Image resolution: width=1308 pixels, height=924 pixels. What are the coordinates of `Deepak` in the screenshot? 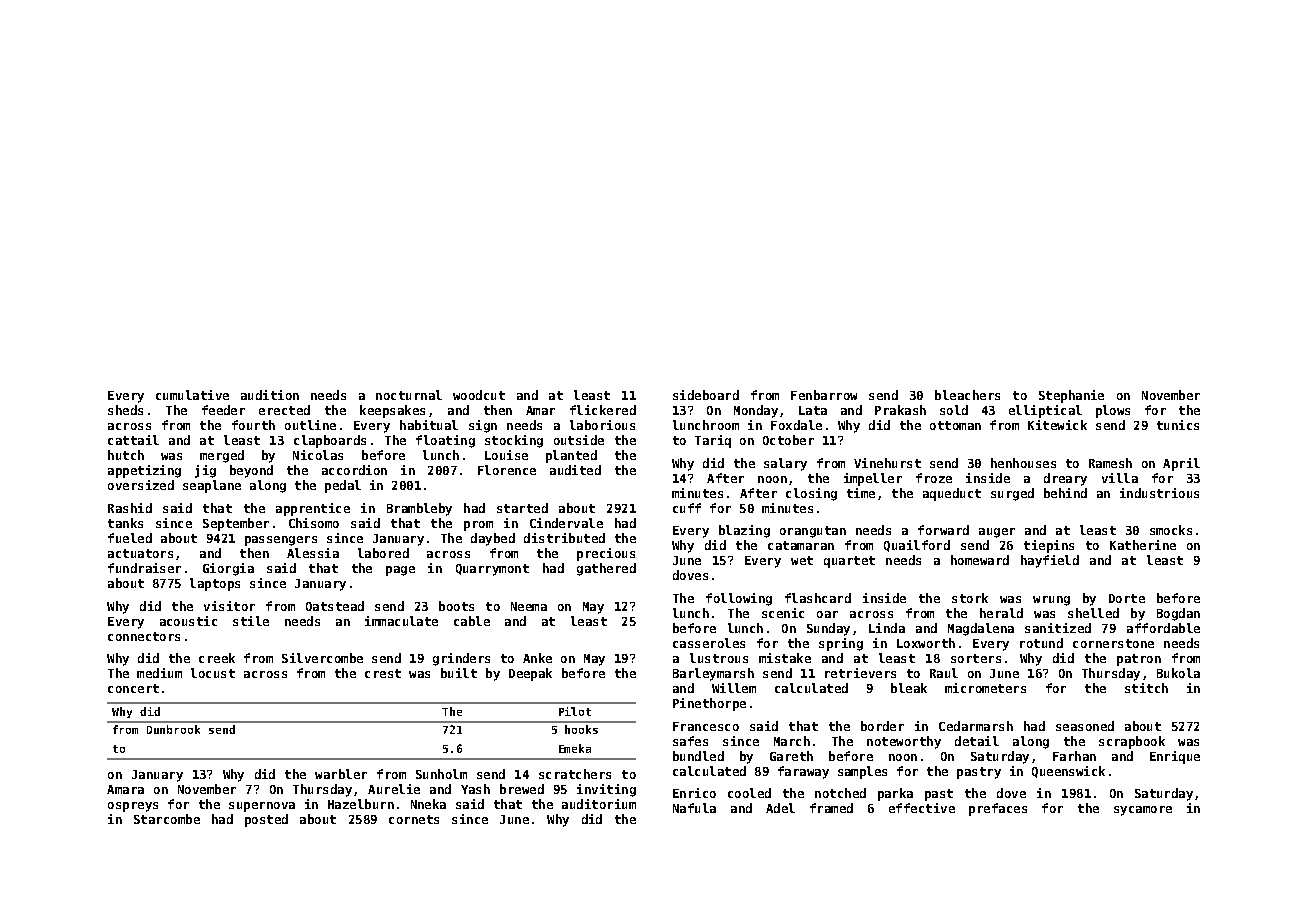 It's located at (530, 674).
